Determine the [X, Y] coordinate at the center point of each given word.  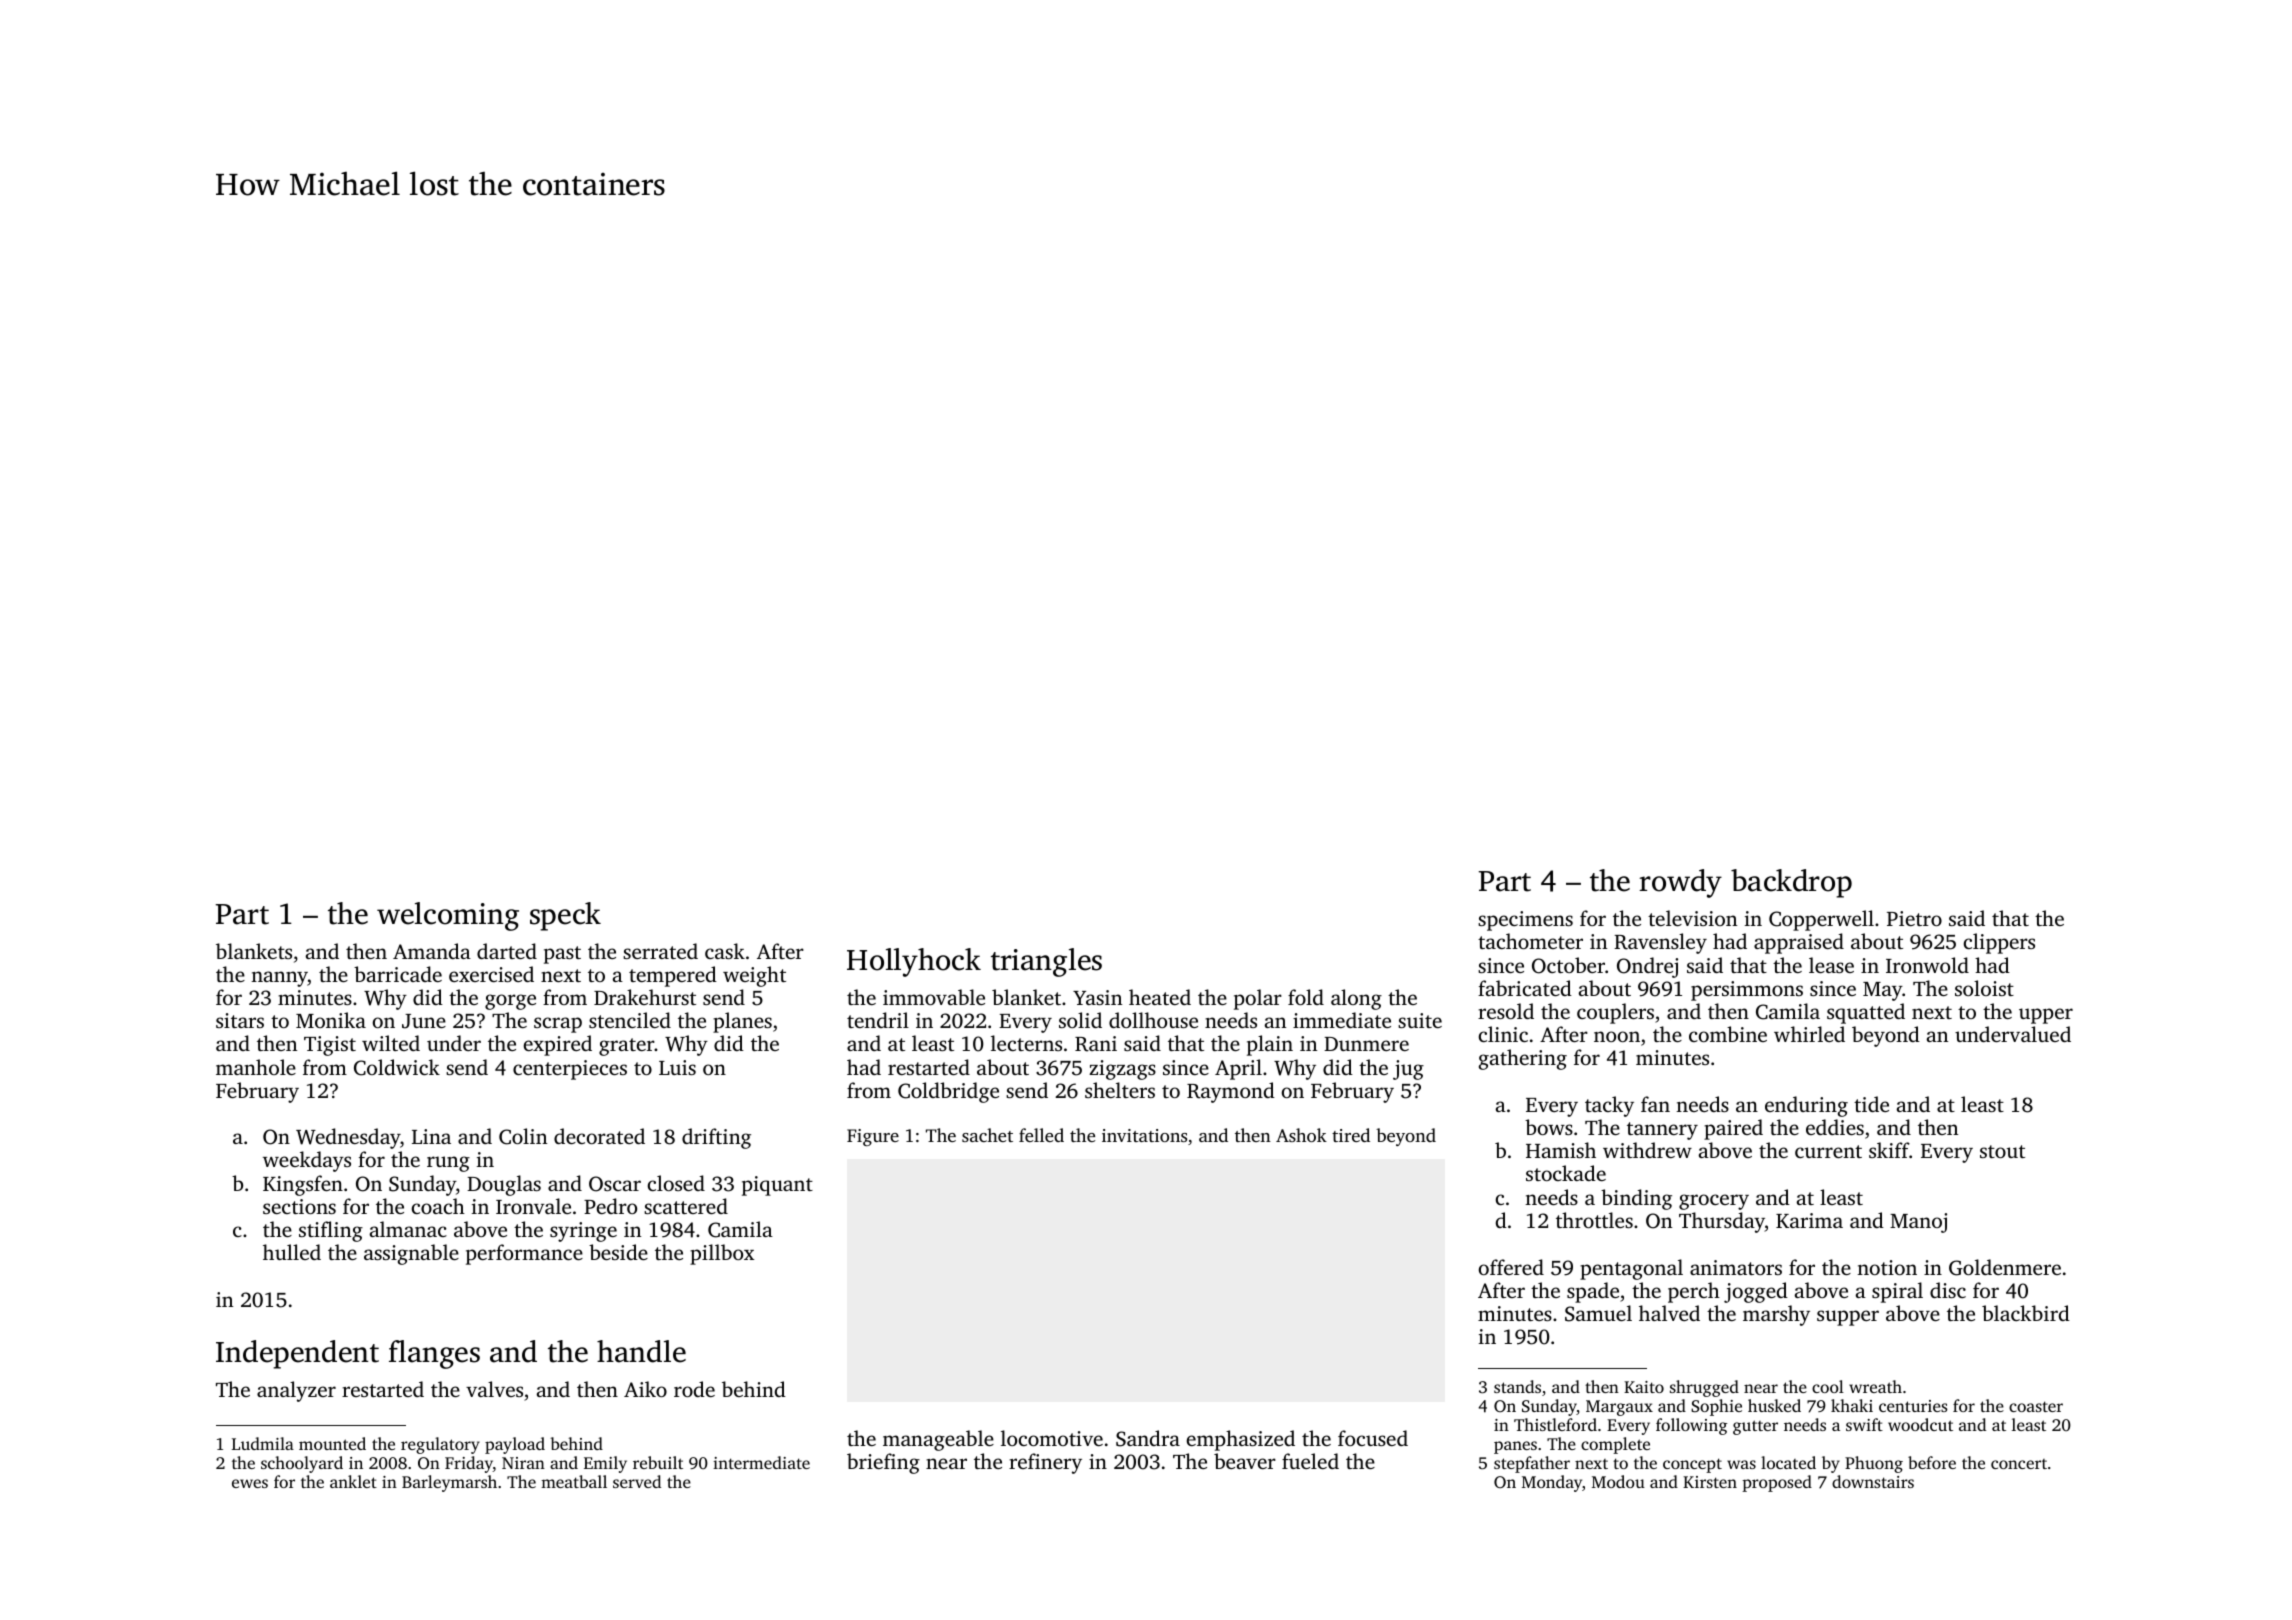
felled [1041, 1135]
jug [1408, 1070]
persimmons [1747, 991]
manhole [256, 1067]
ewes [250, 1483]
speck [565, 916]
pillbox [722, 1254]
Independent [297, 1354]
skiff [1889, 1150]
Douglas [504, 1185]
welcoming [448, 916]
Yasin [1097, 997]
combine [1728, 1034]
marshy [1776, 1315]
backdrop [1791, 883]
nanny [279, 979]
